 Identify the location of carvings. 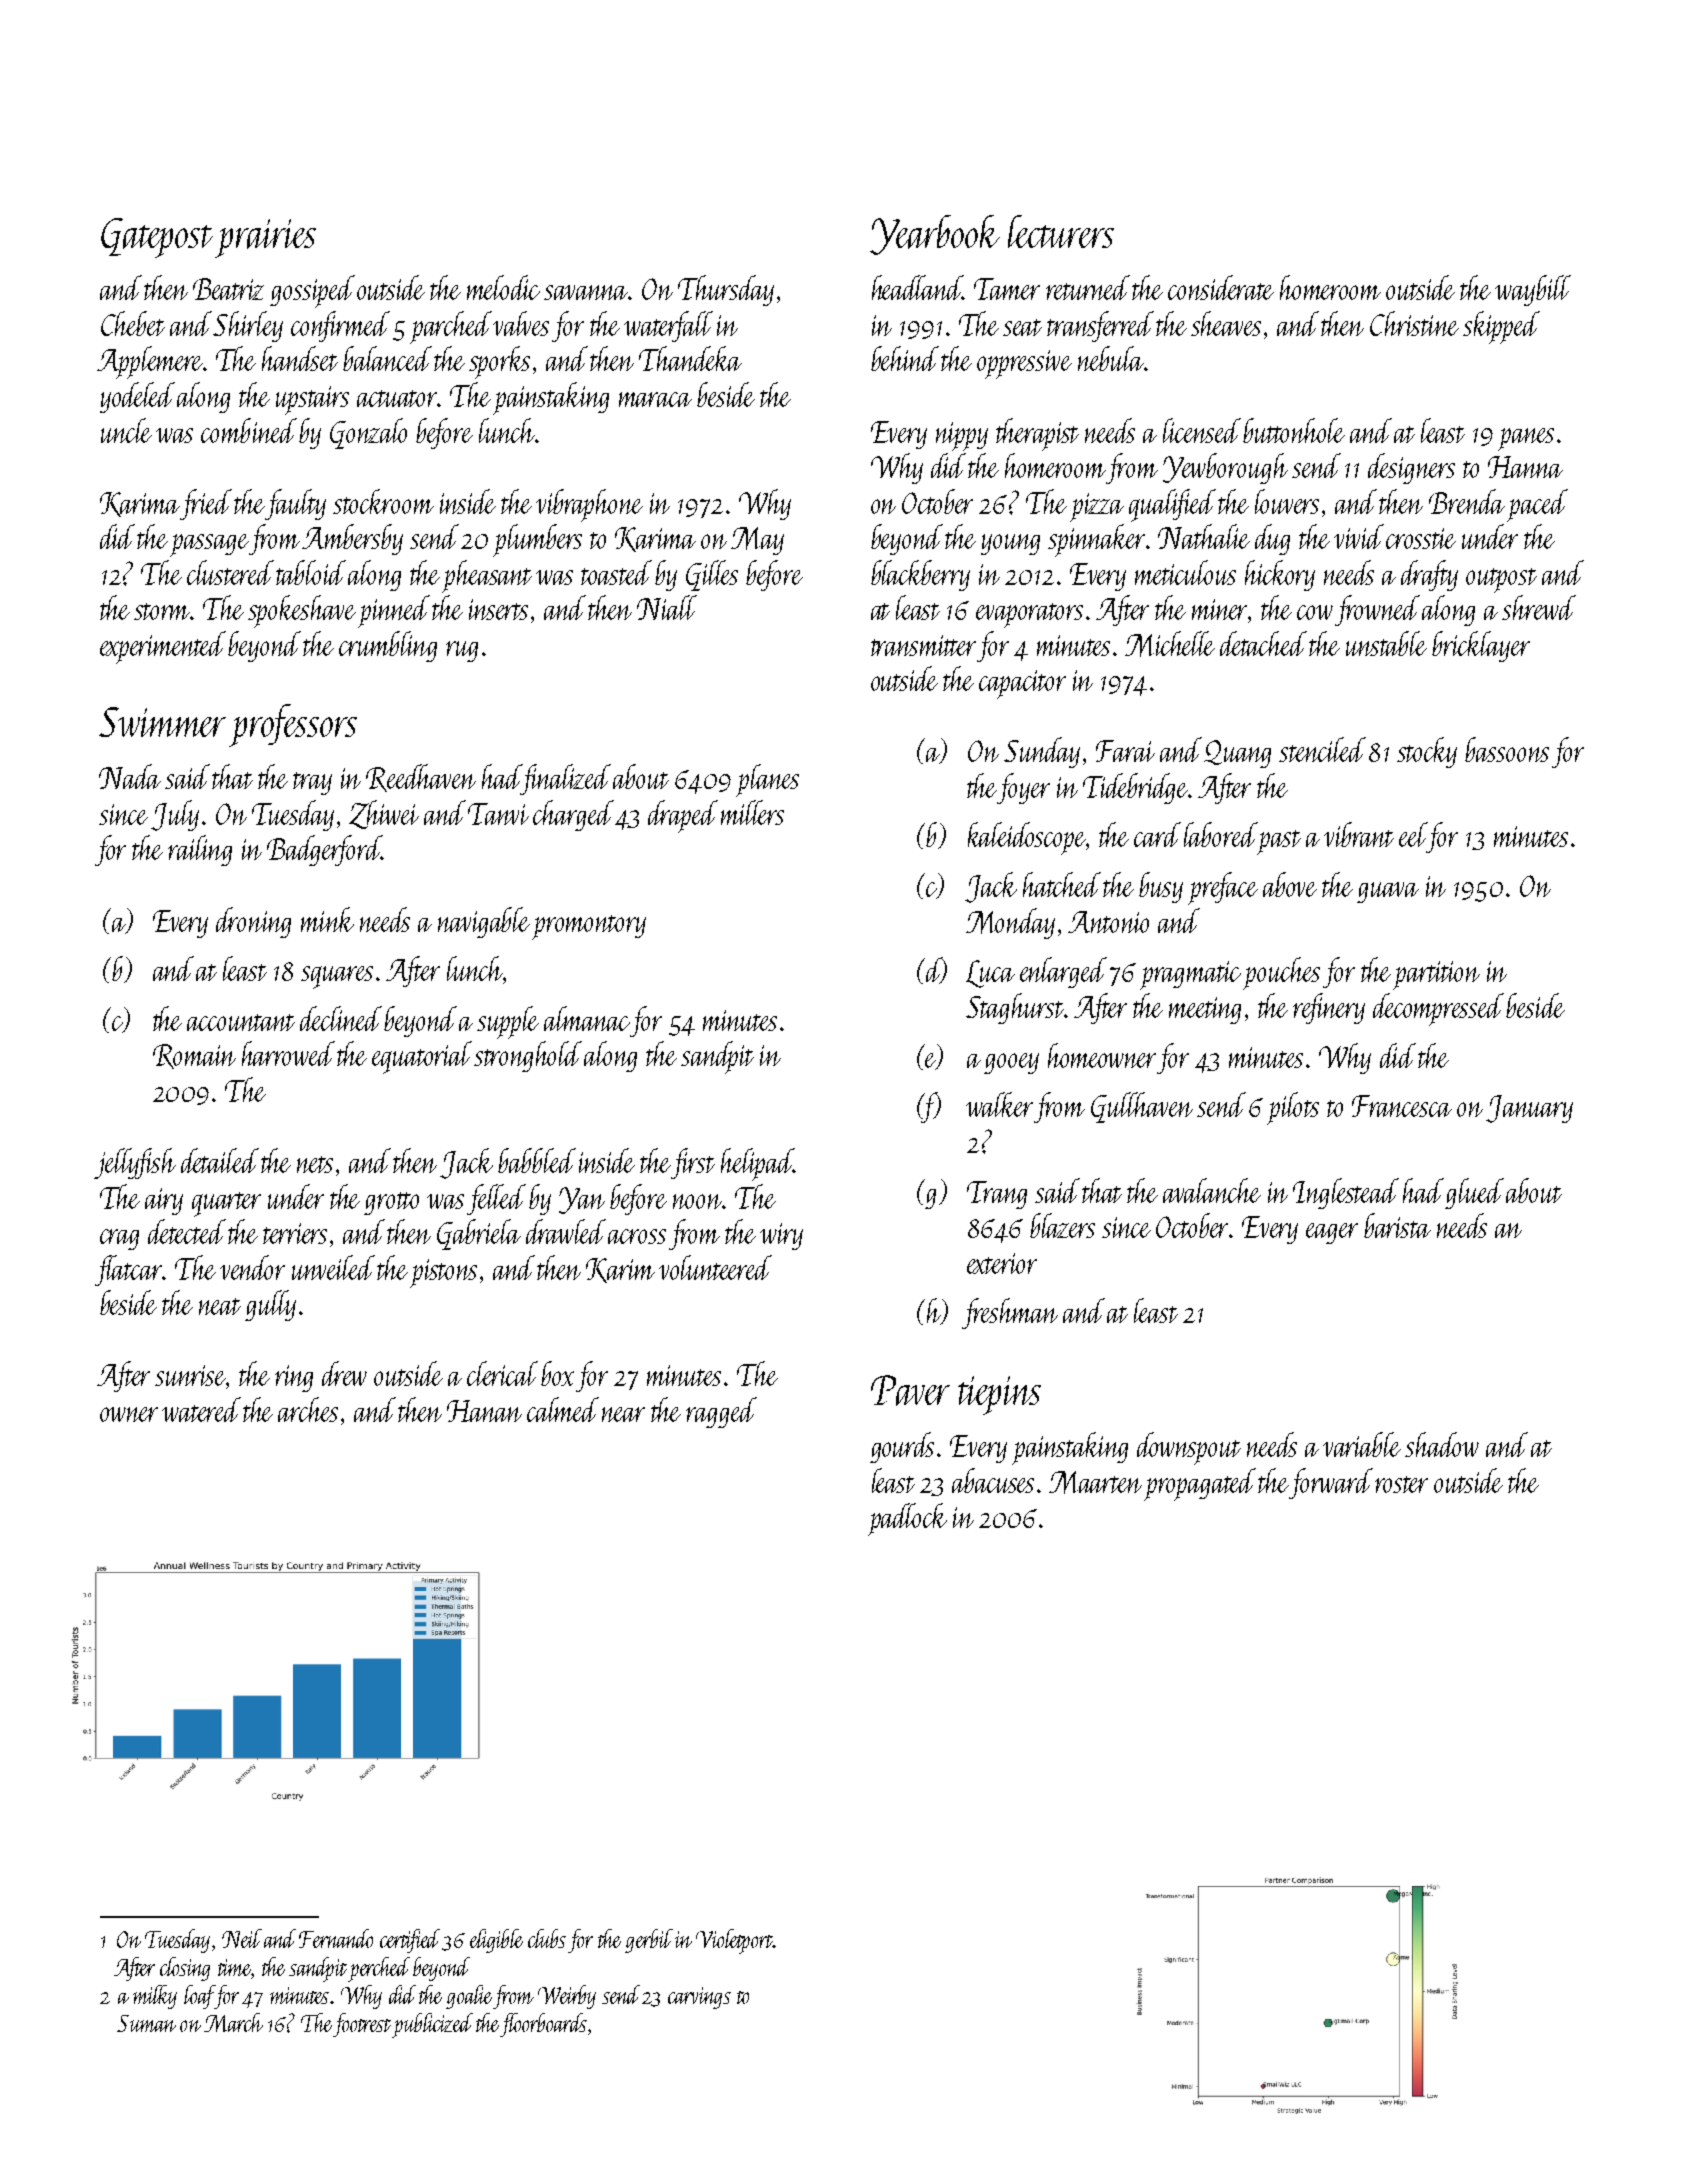
(699, 1998).
